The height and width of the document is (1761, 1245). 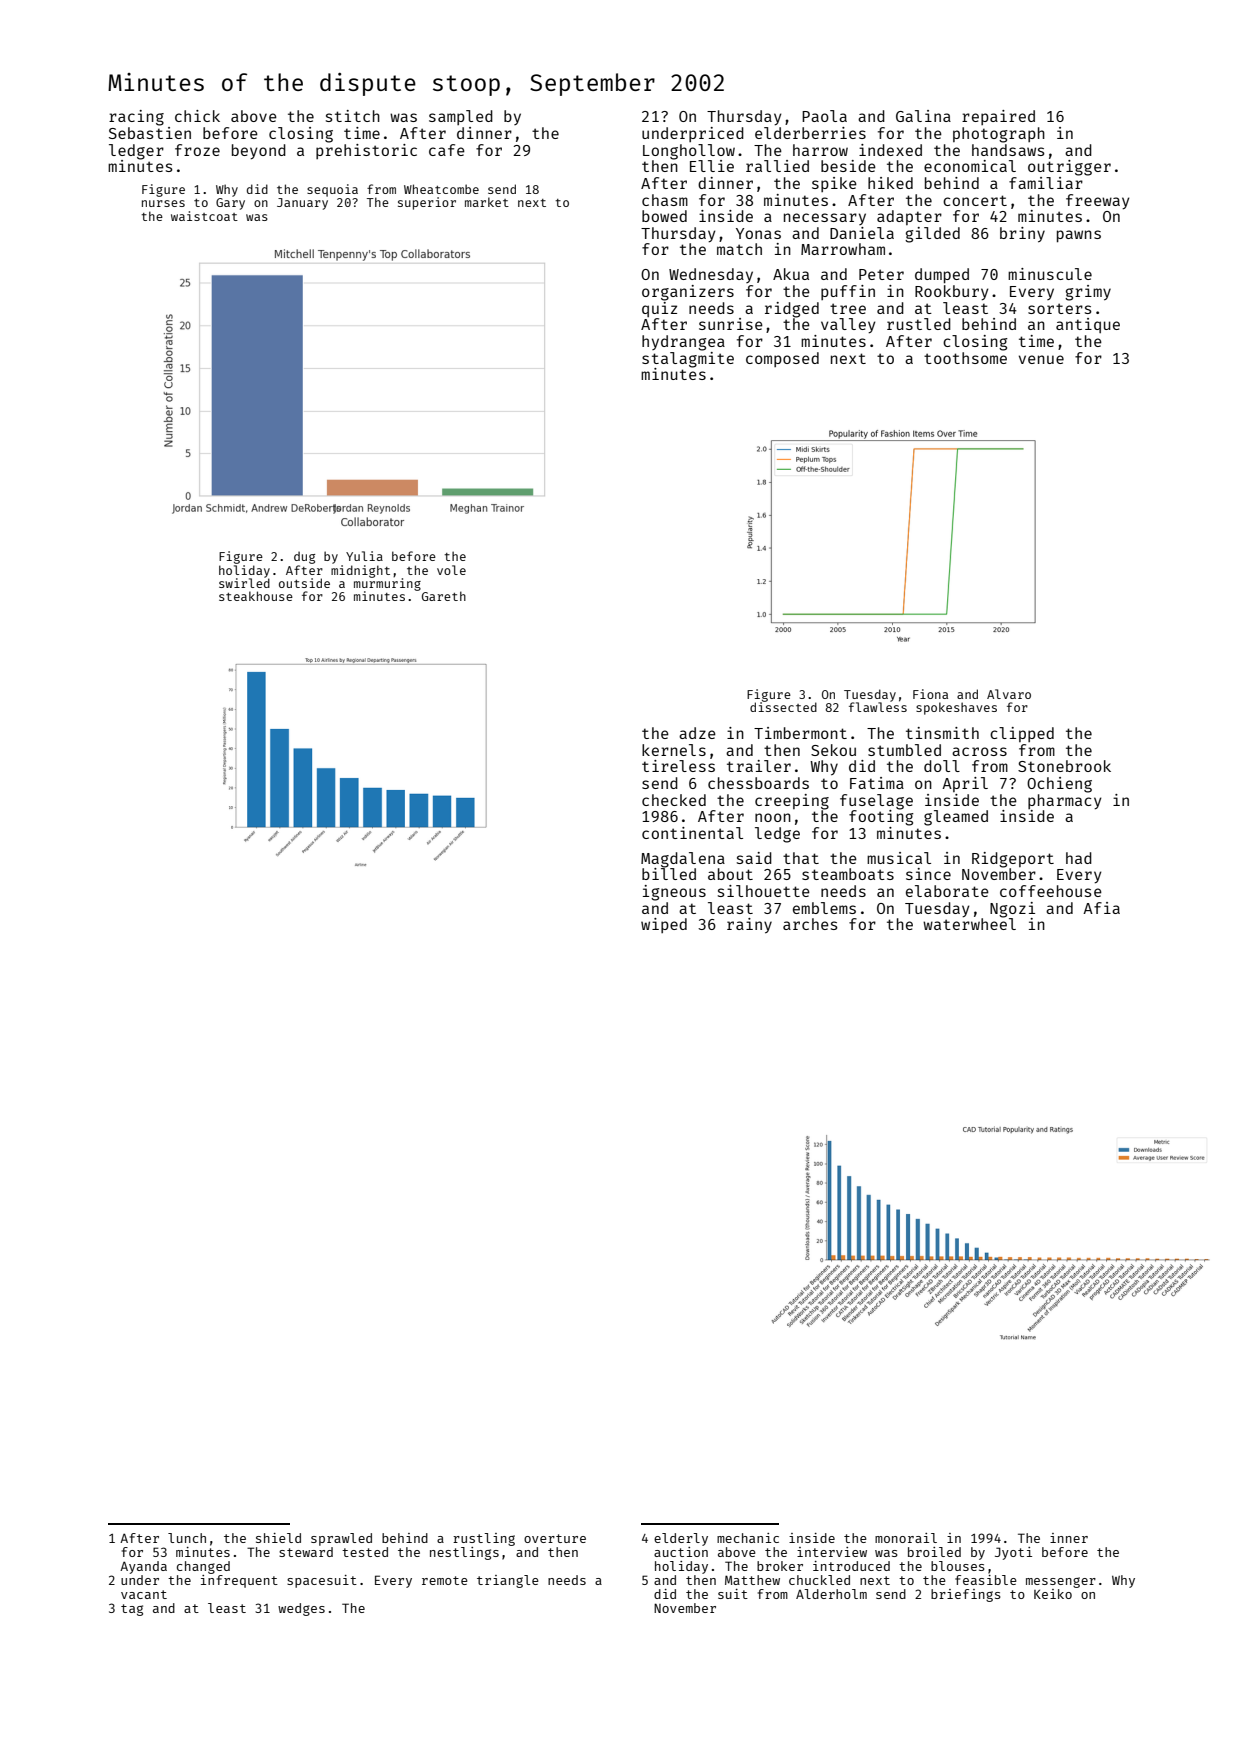 I want to click on racing, so click(x=136, y=118).
